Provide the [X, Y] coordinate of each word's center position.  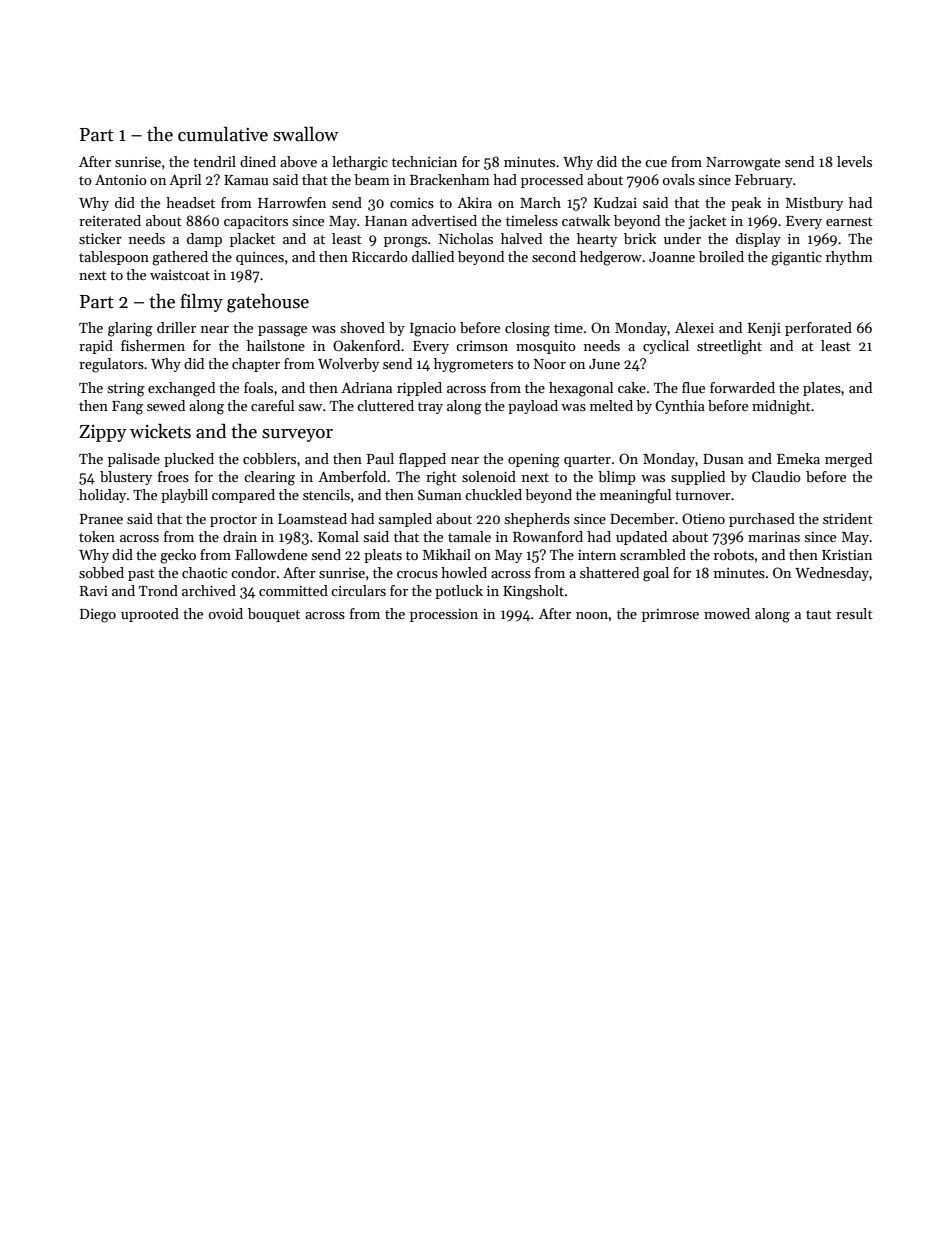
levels [854, 161]
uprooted [150, 615]
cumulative [223, 134]
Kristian [847, 555]
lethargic [360, 163]
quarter [587, 461]
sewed [166, 405]
